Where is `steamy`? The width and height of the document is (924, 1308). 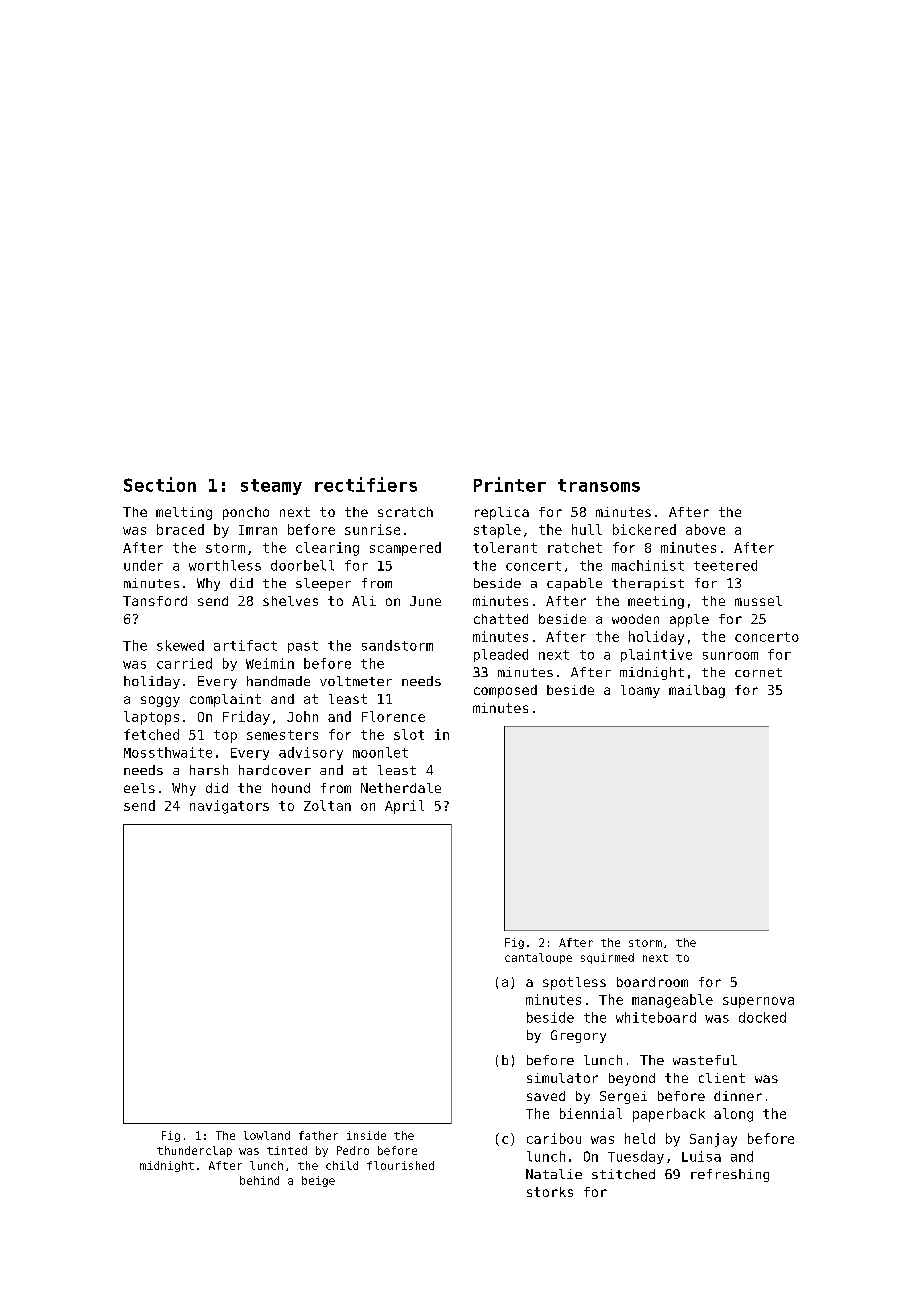
steamy is located at coordinates (271, 487).
